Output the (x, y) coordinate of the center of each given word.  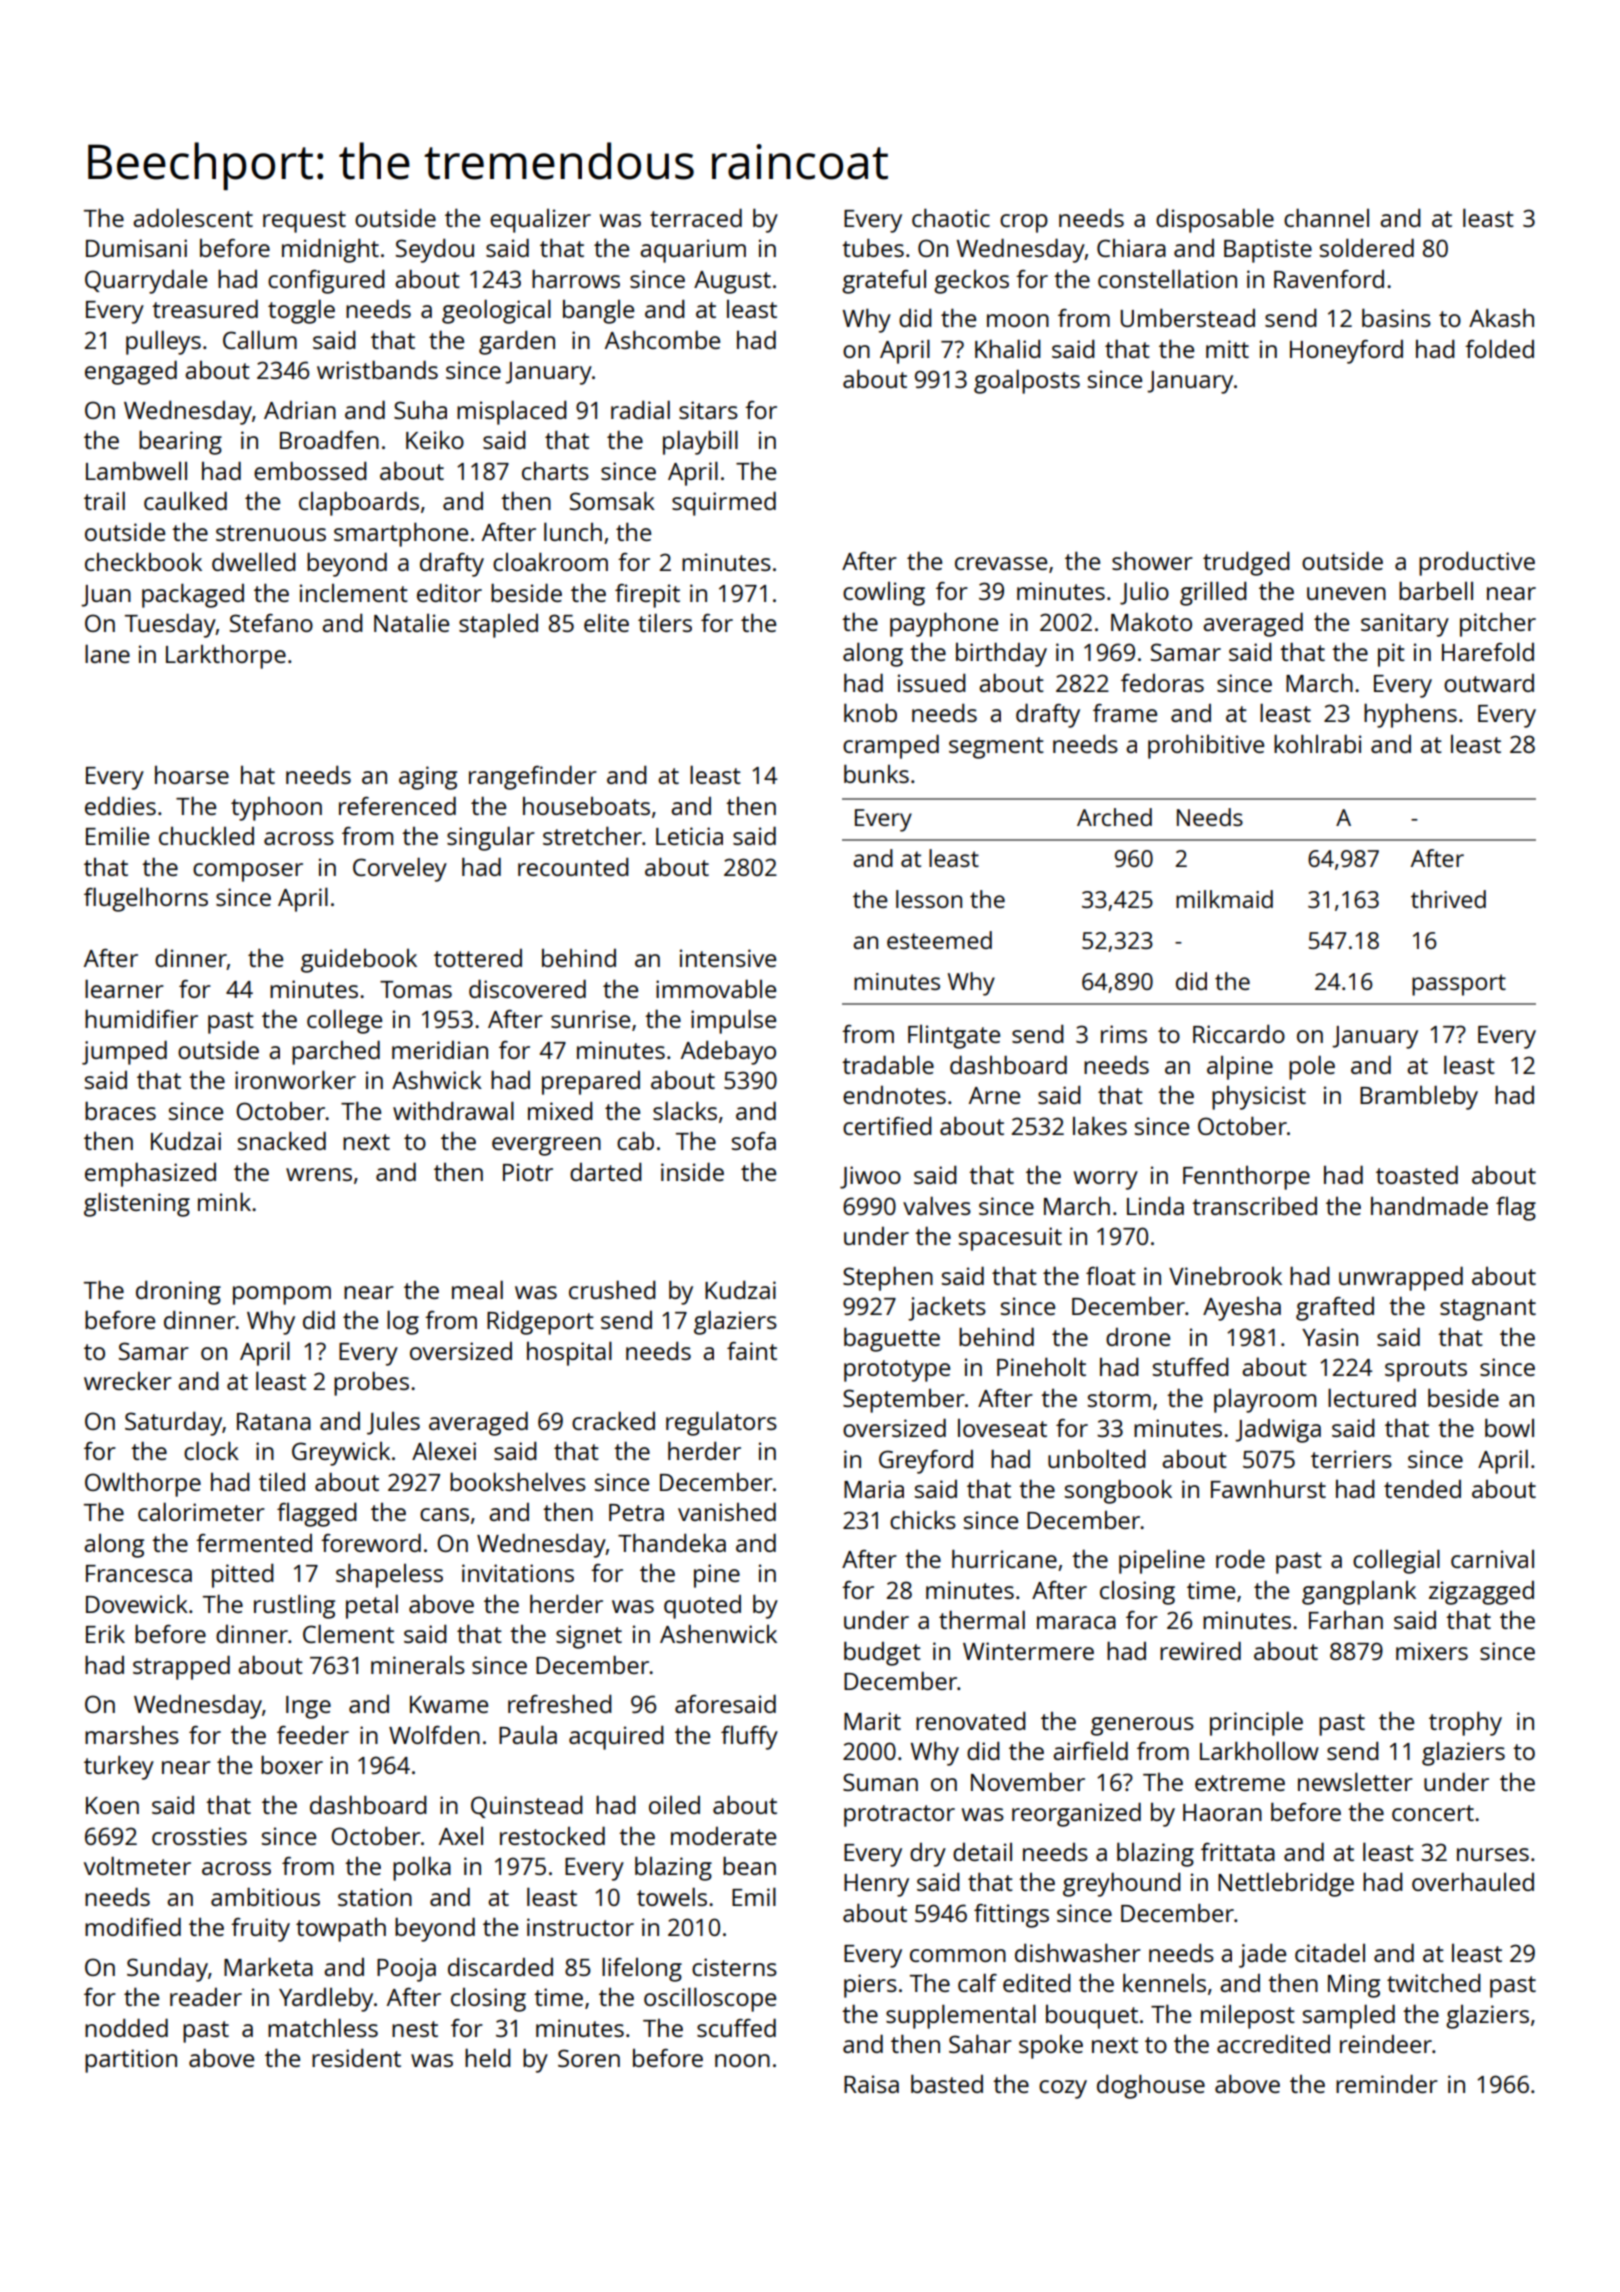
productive (1477, 563)
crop (1024, 223)
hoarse (192, 775)
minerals (418, 1665)
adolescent (193, 217)
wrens (319, 1174)
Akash (1501, 317)
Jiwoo (870, 1177)
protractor (899, 1816)
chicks (923, 1519)
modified (133, 1926)
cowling (884, 594)
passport (1459, 985)
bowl (1509, 1427)
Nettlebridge (1286, 1884)
